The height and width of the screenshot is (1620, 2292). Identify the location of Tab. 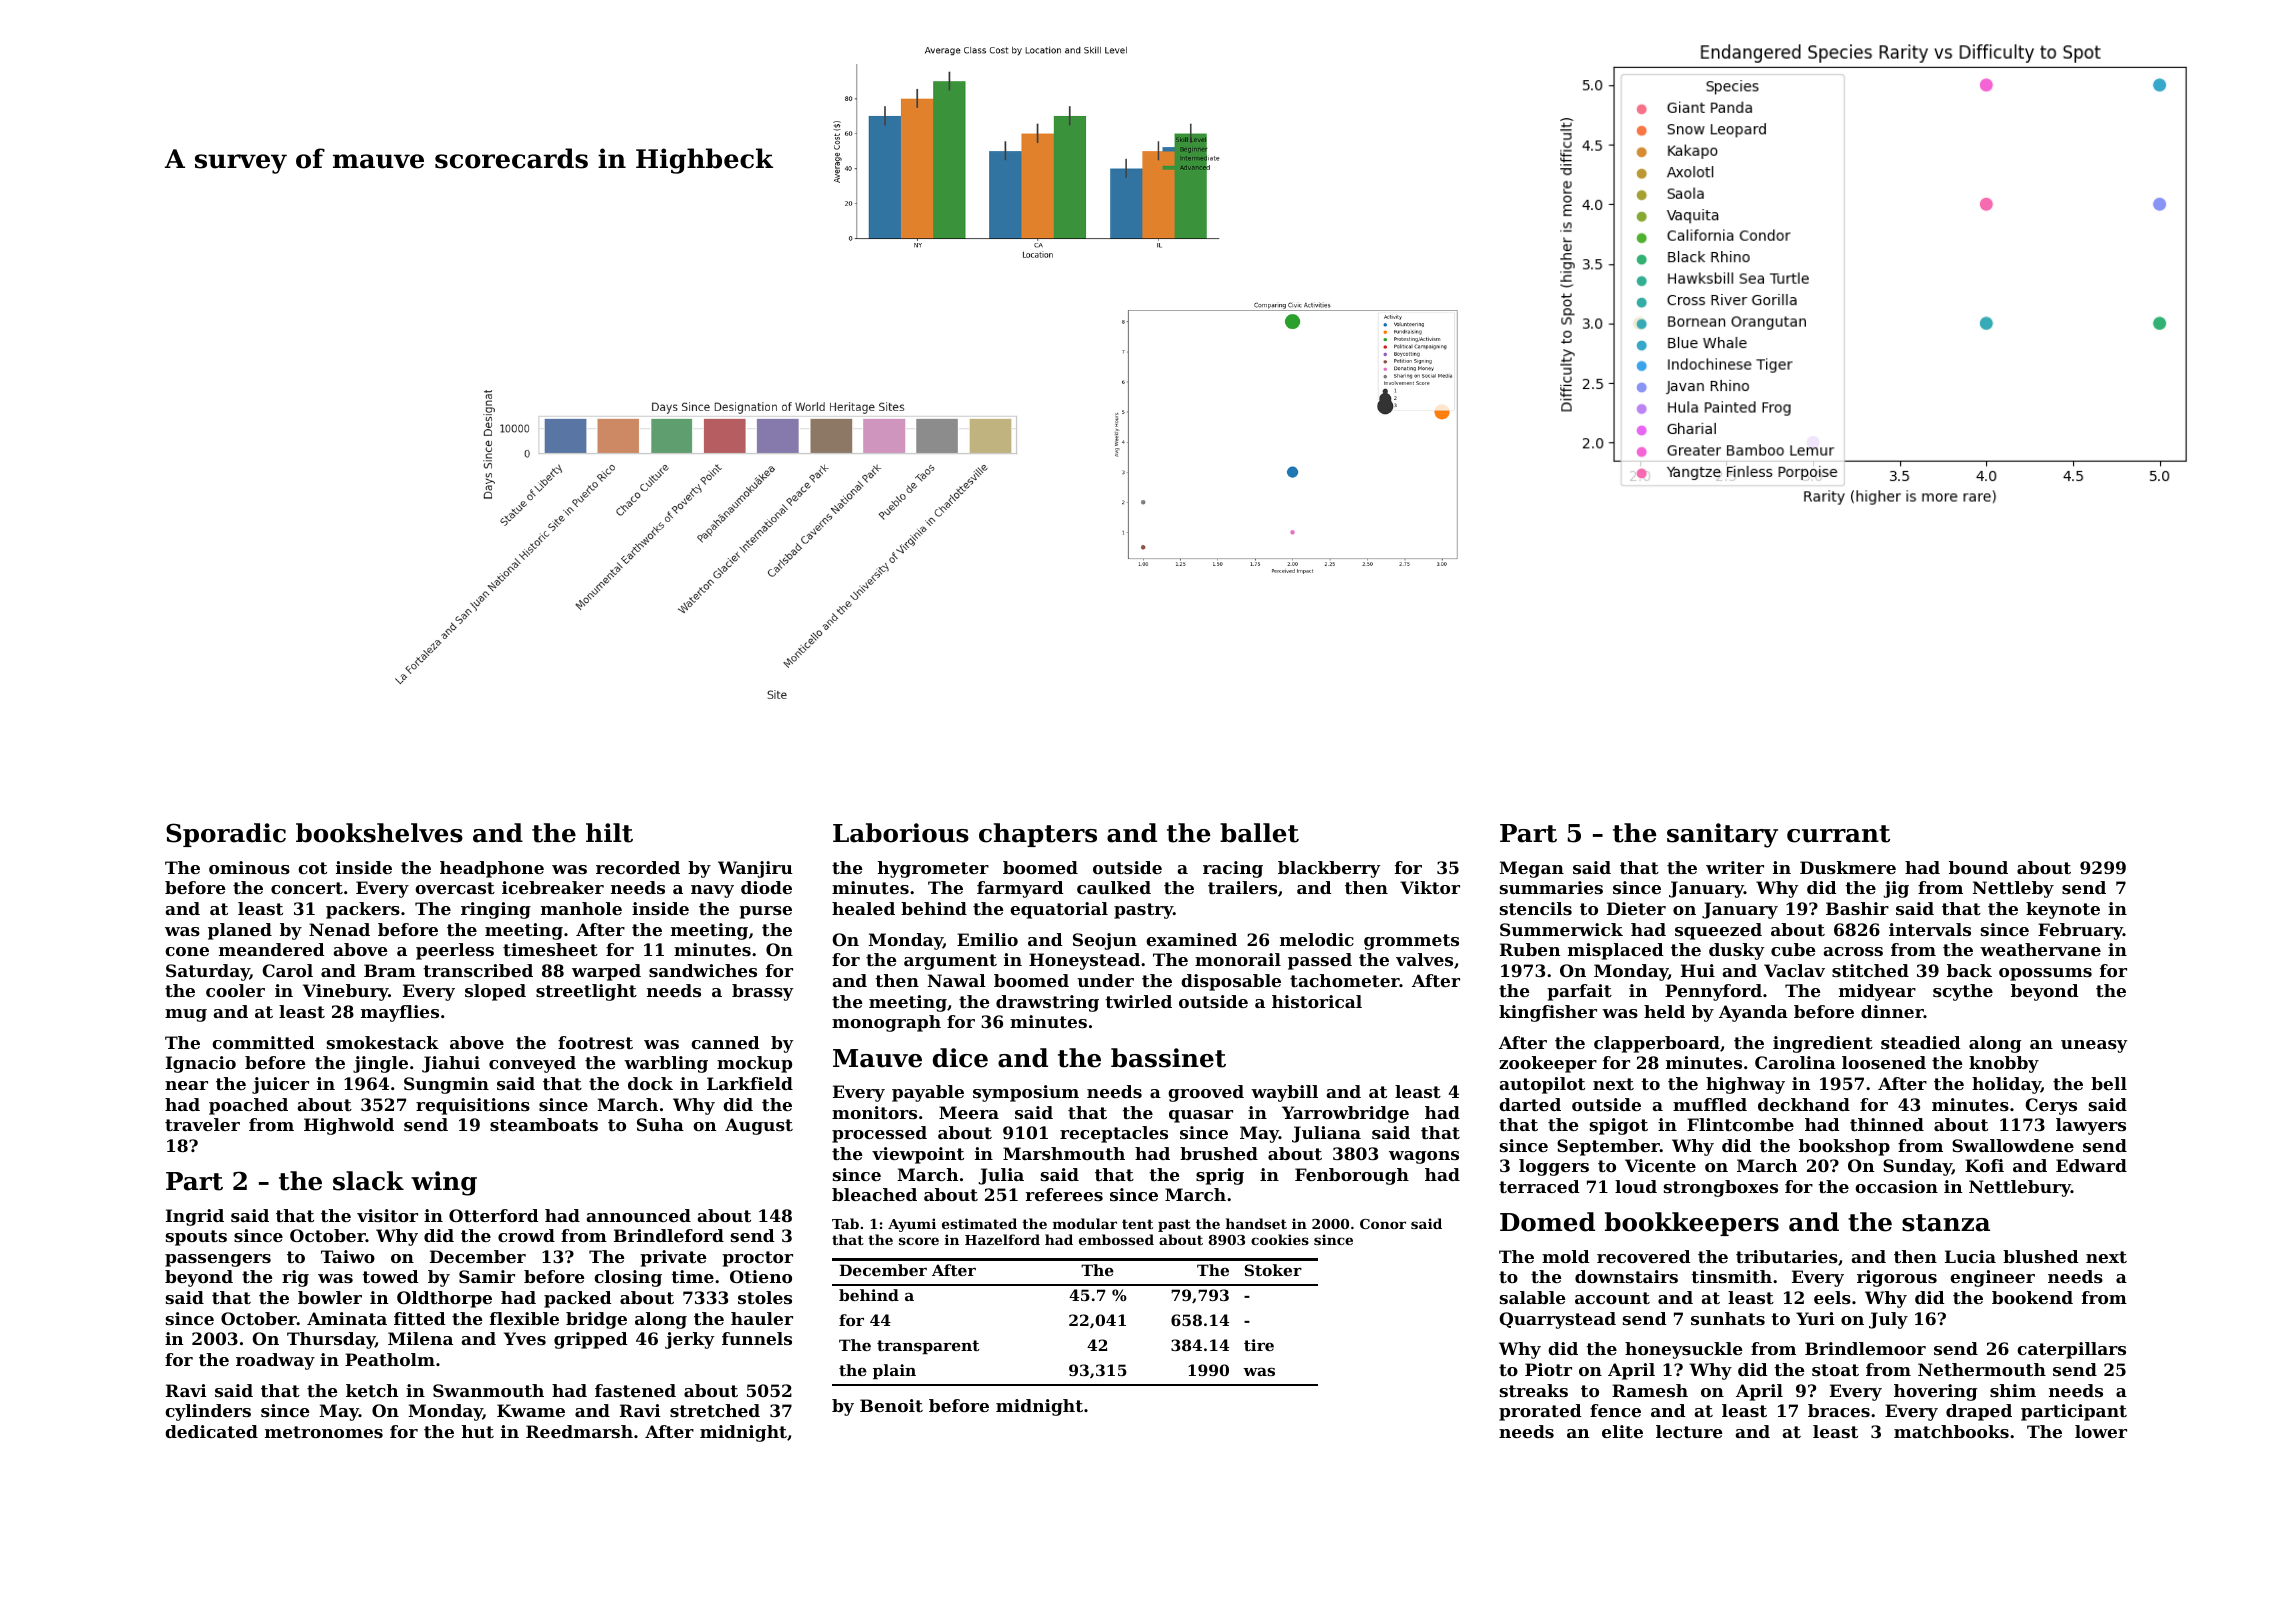
(845, 1223).
